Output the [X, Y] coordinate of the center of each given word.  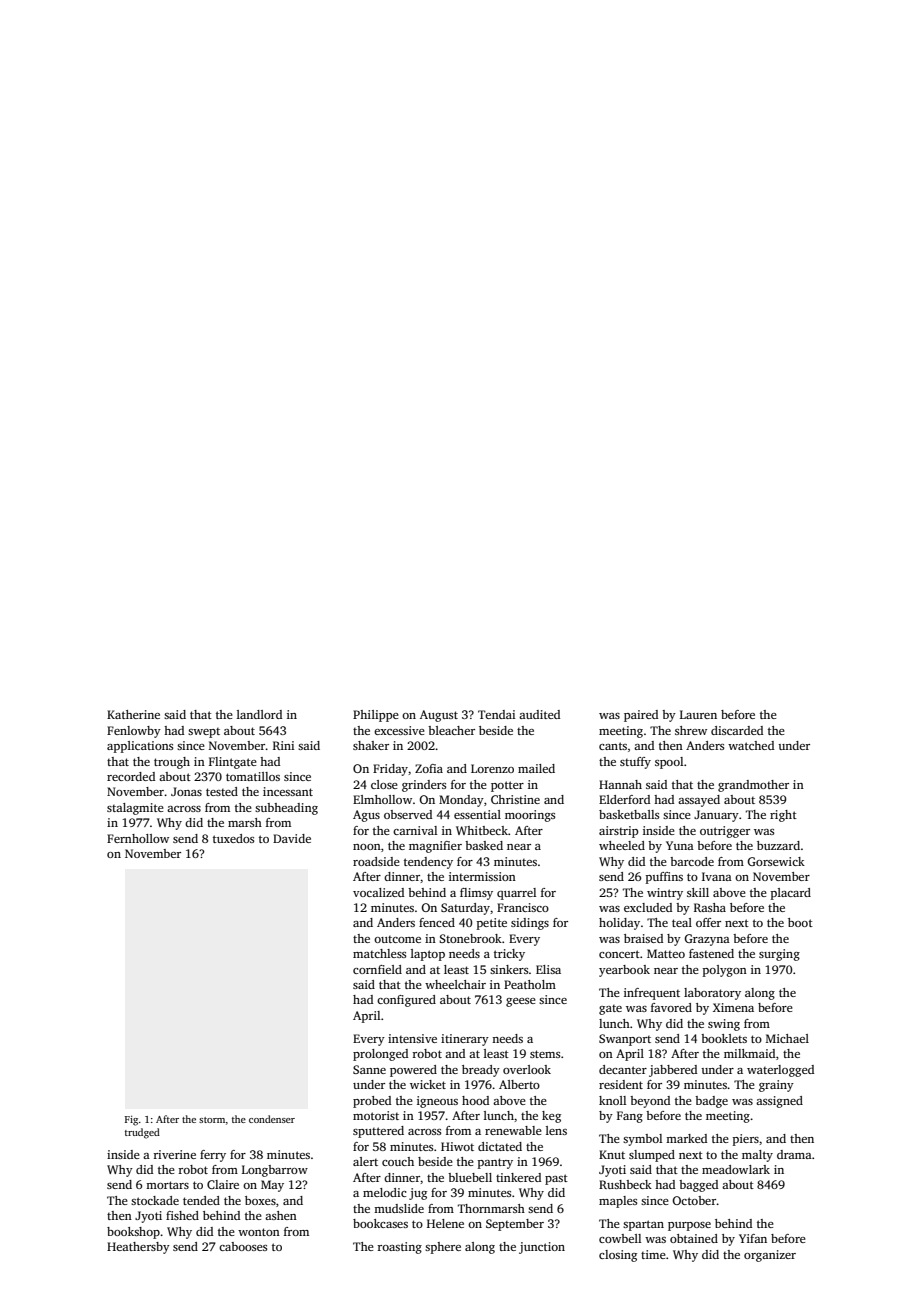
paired [641, 716]
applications [140, 747]
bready [481, 1071]
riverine [174, 1154]
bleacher [451, 730]
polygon [725, 971]
